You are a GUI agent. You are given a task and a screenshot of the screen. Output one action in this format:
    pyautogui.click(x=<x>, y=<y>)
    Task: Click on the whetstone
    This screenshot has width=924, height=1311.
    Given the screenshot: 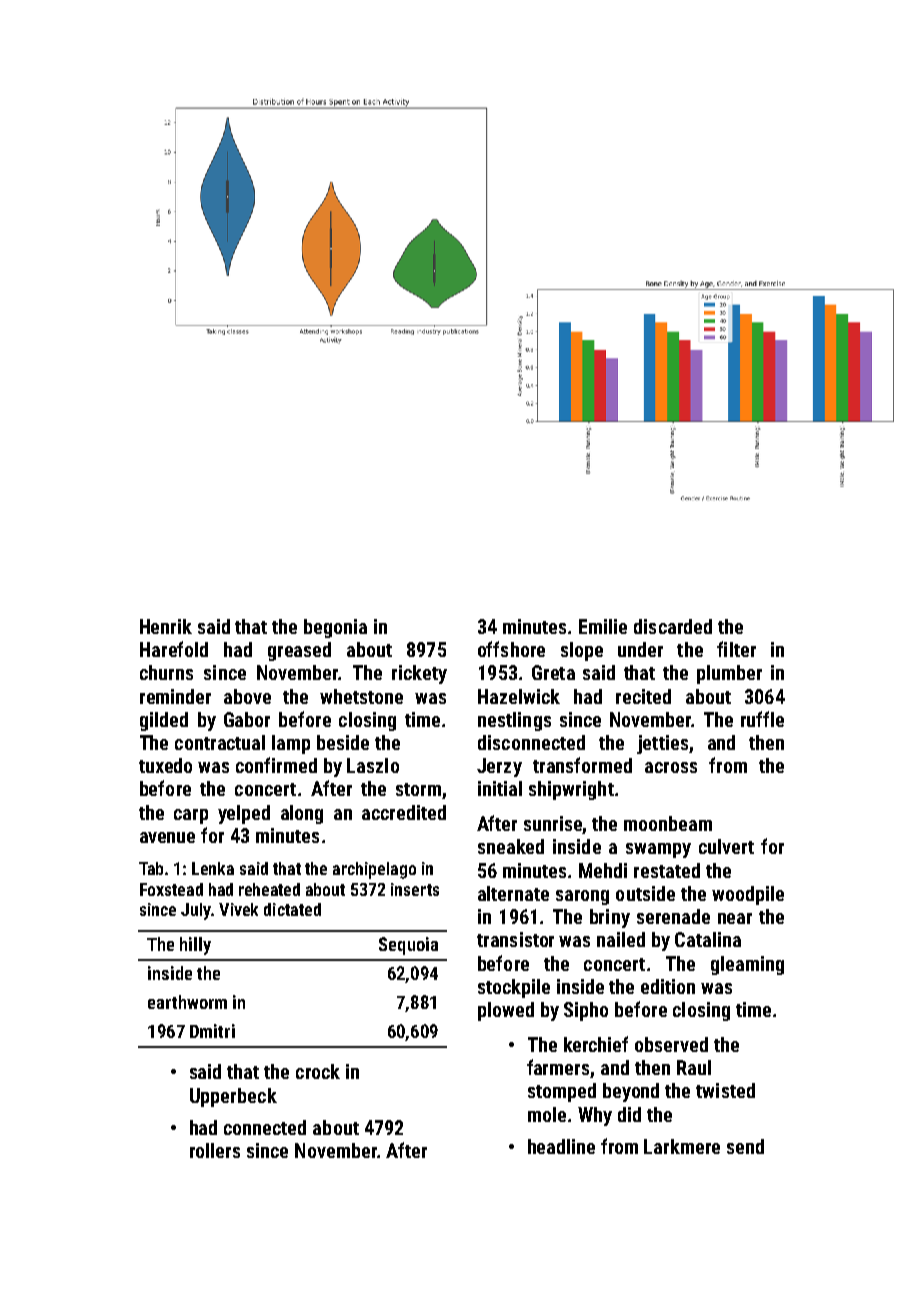 What is the action you would take?
    pyautogui.click(x=361, y=696)
